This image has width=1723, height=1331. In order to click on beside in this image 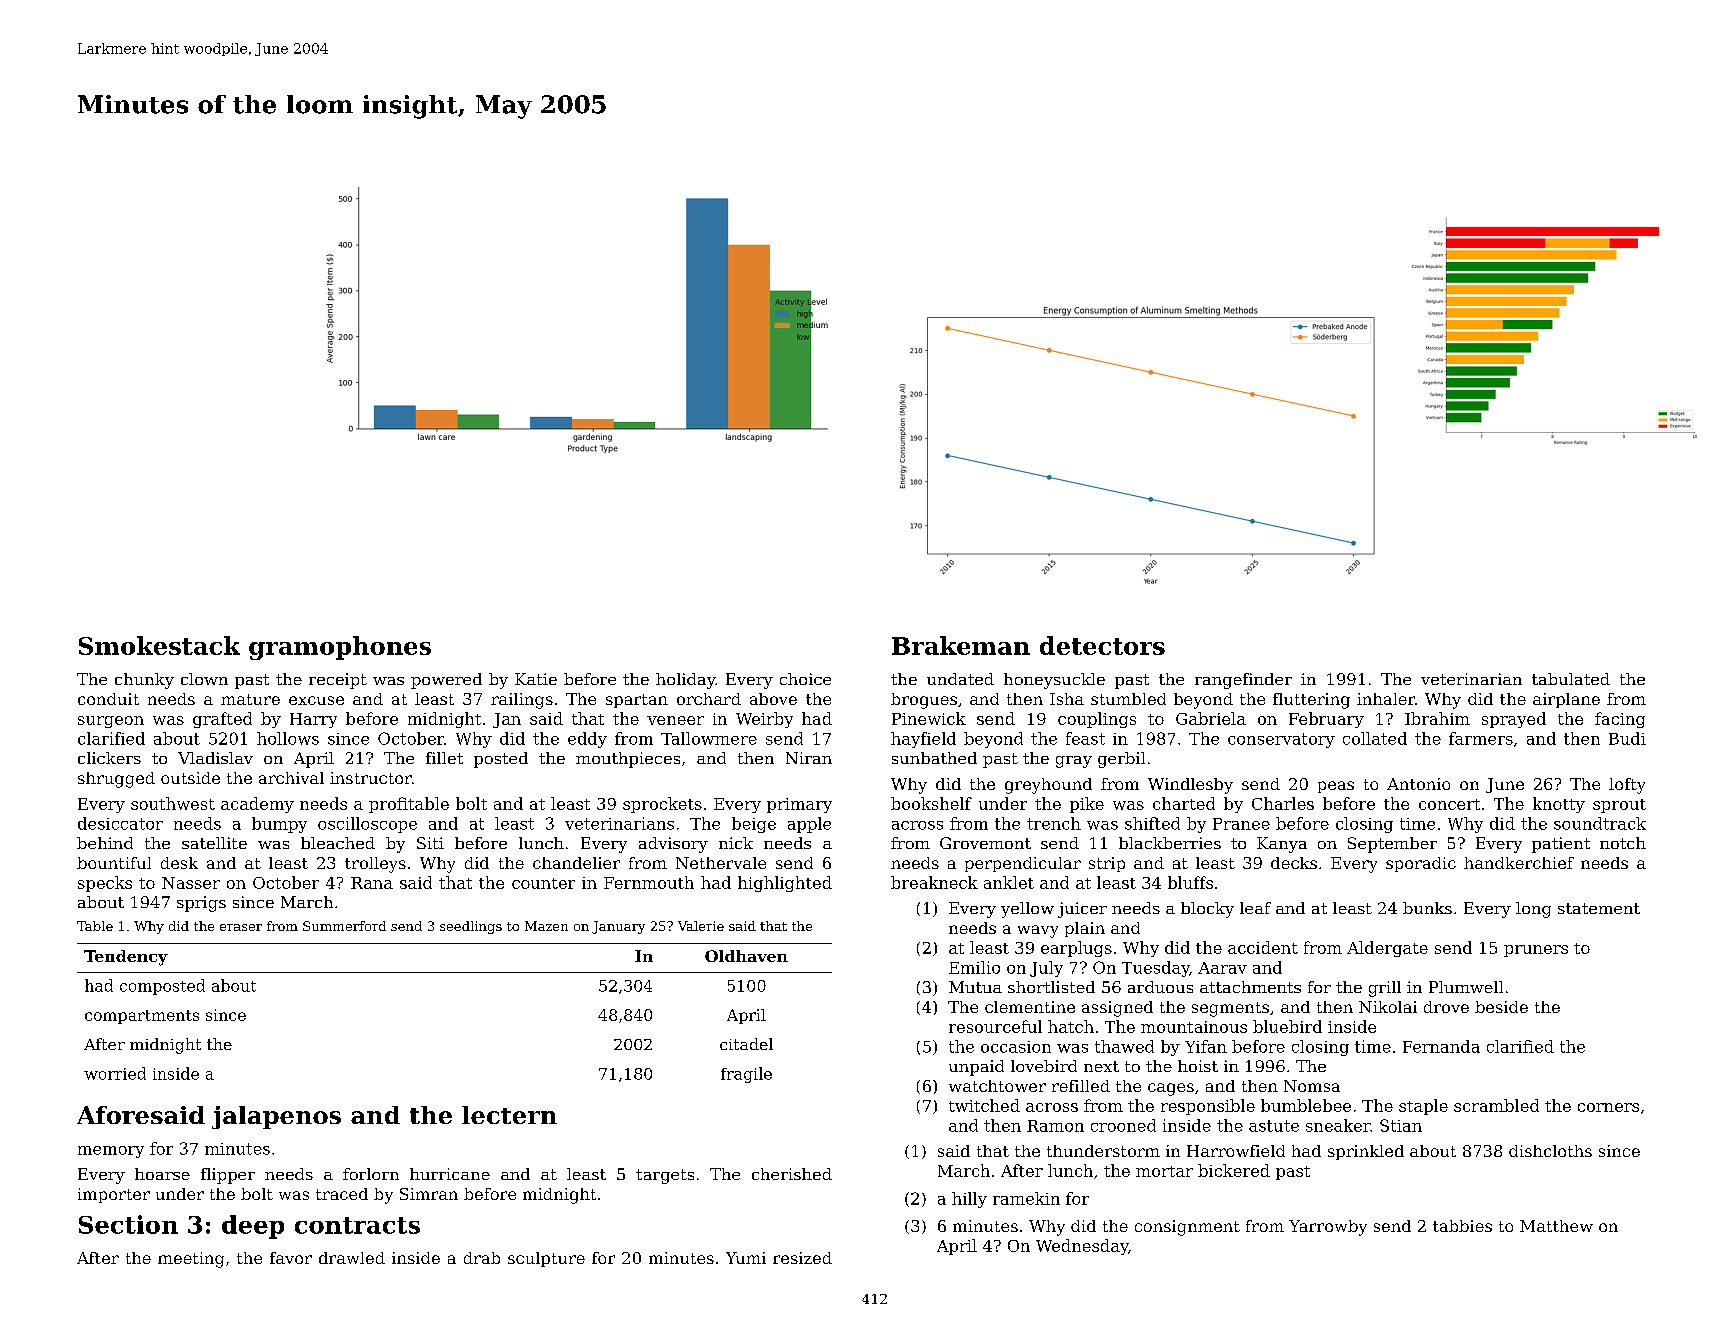, I will do `click(1501, 1007)`.
